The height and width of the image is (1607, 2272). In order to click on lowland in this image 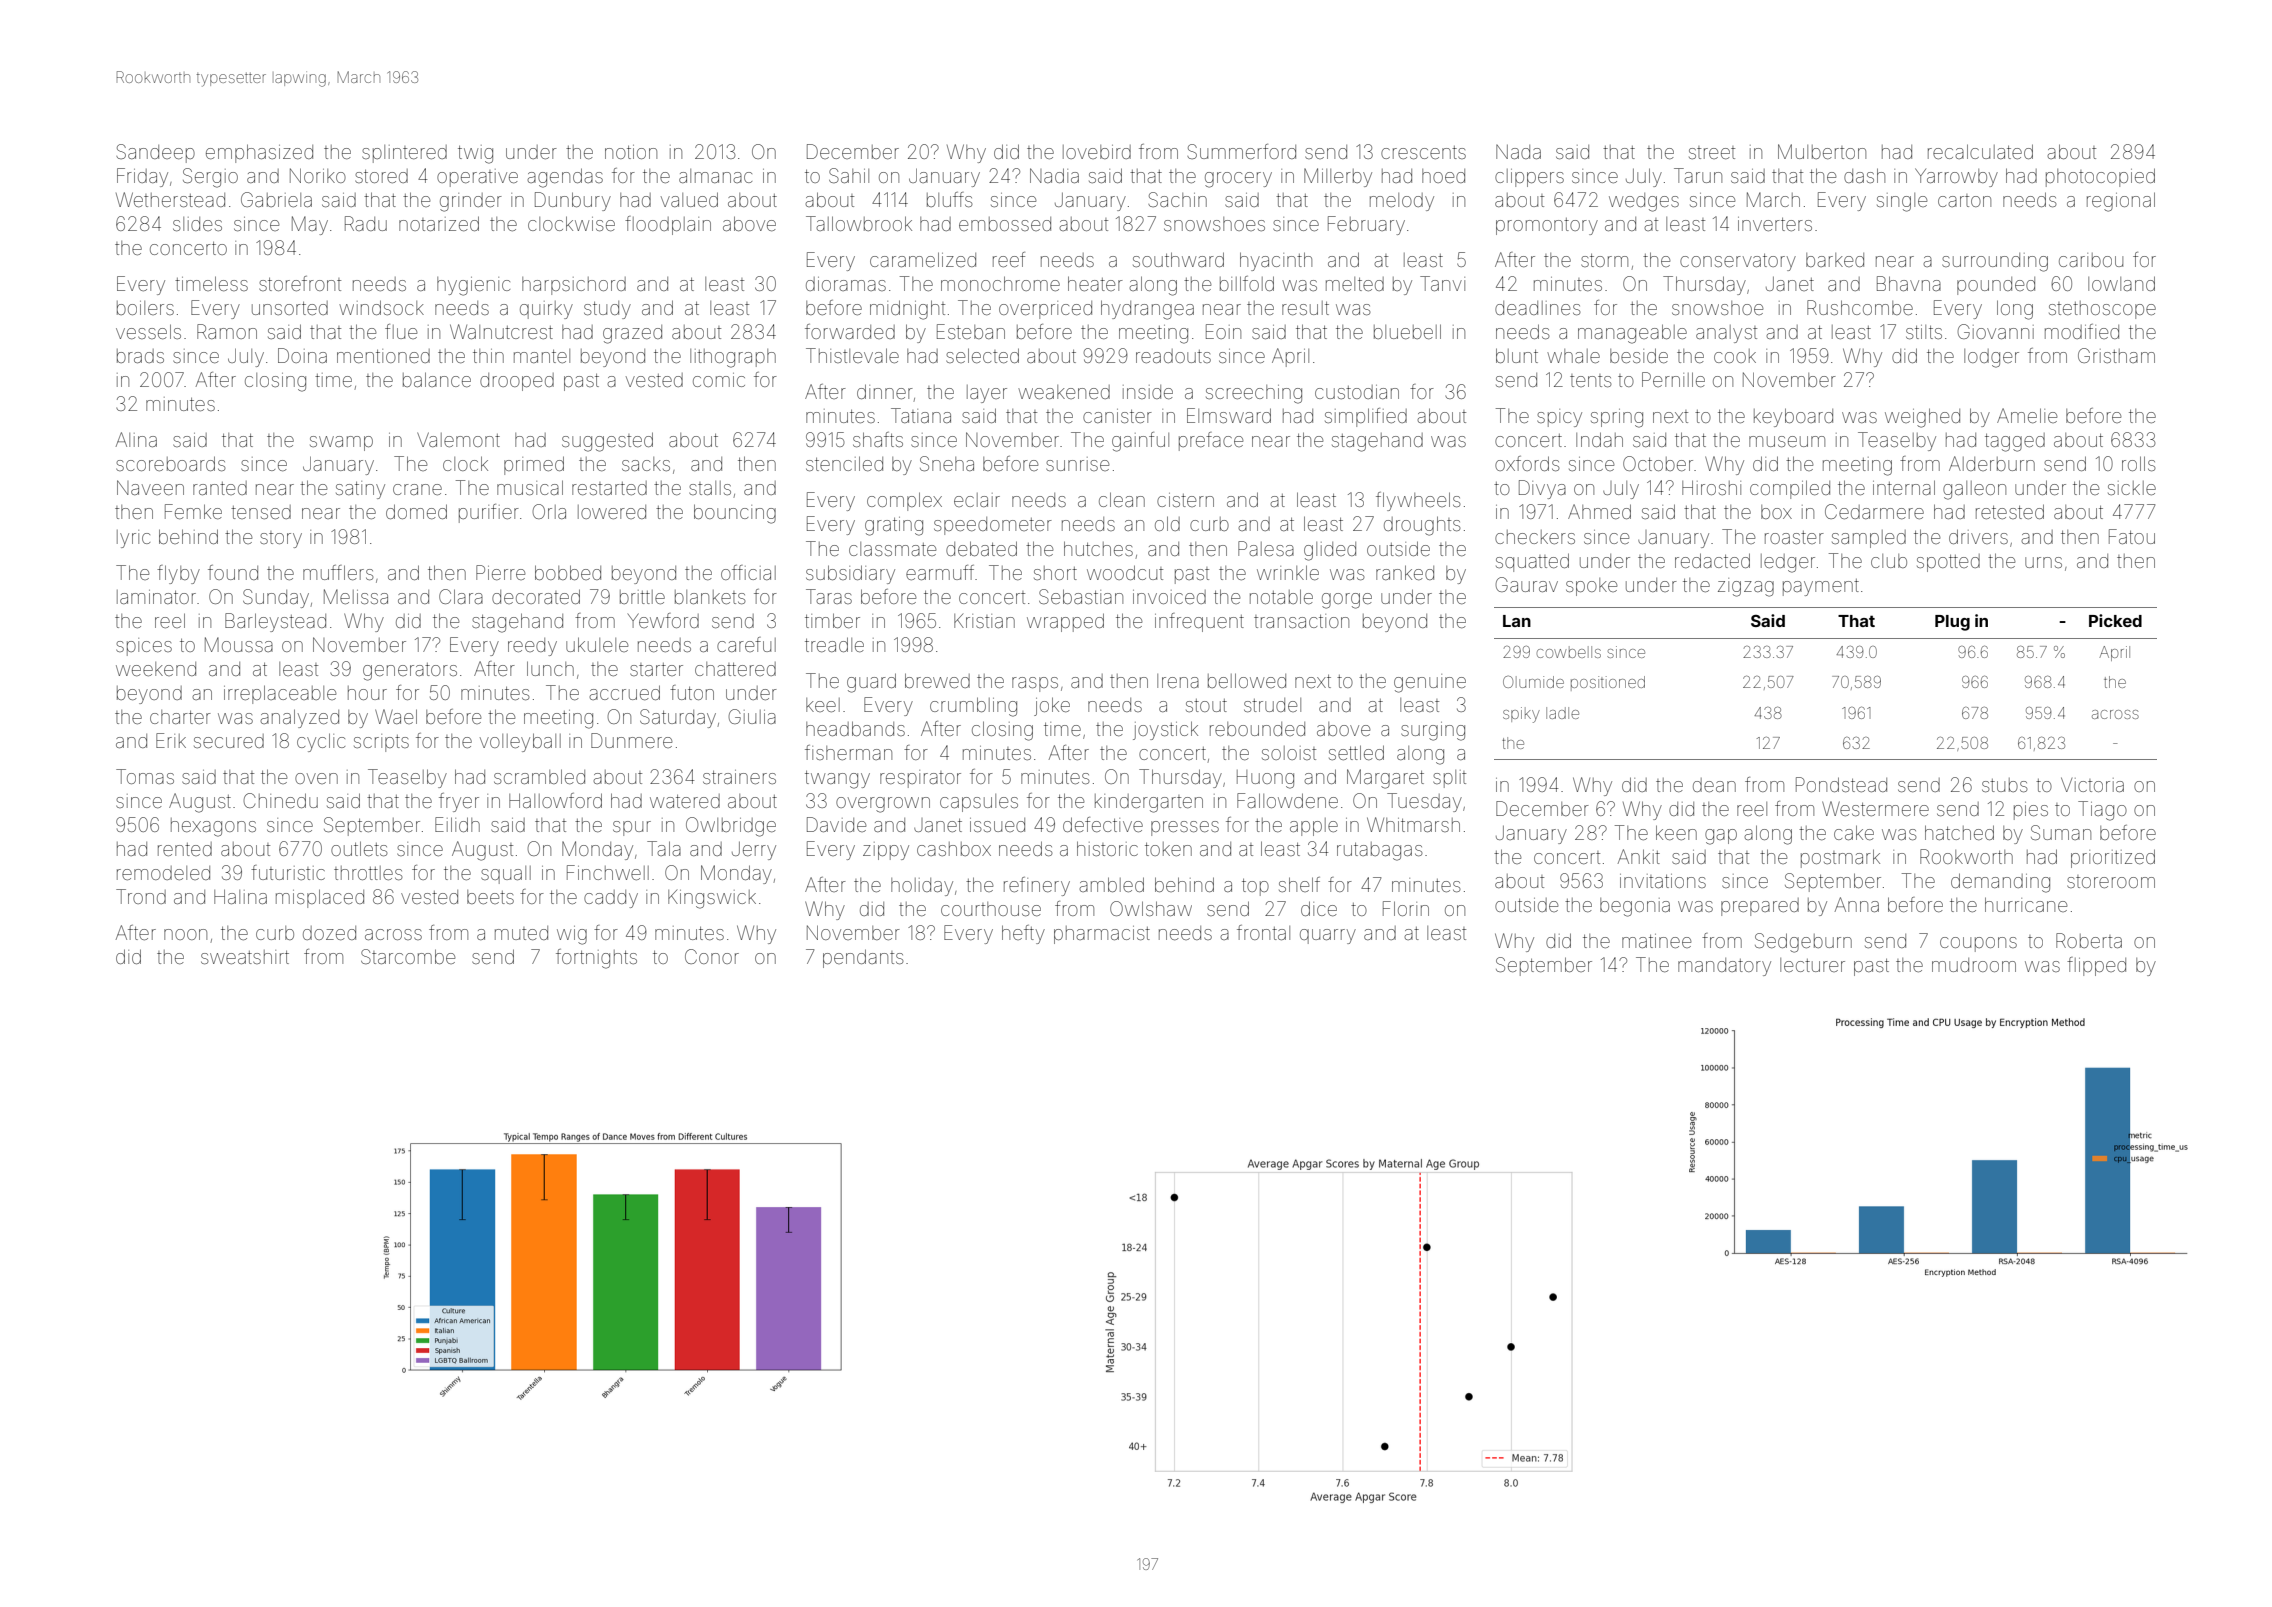, I will do `click(2121, 283)`.
